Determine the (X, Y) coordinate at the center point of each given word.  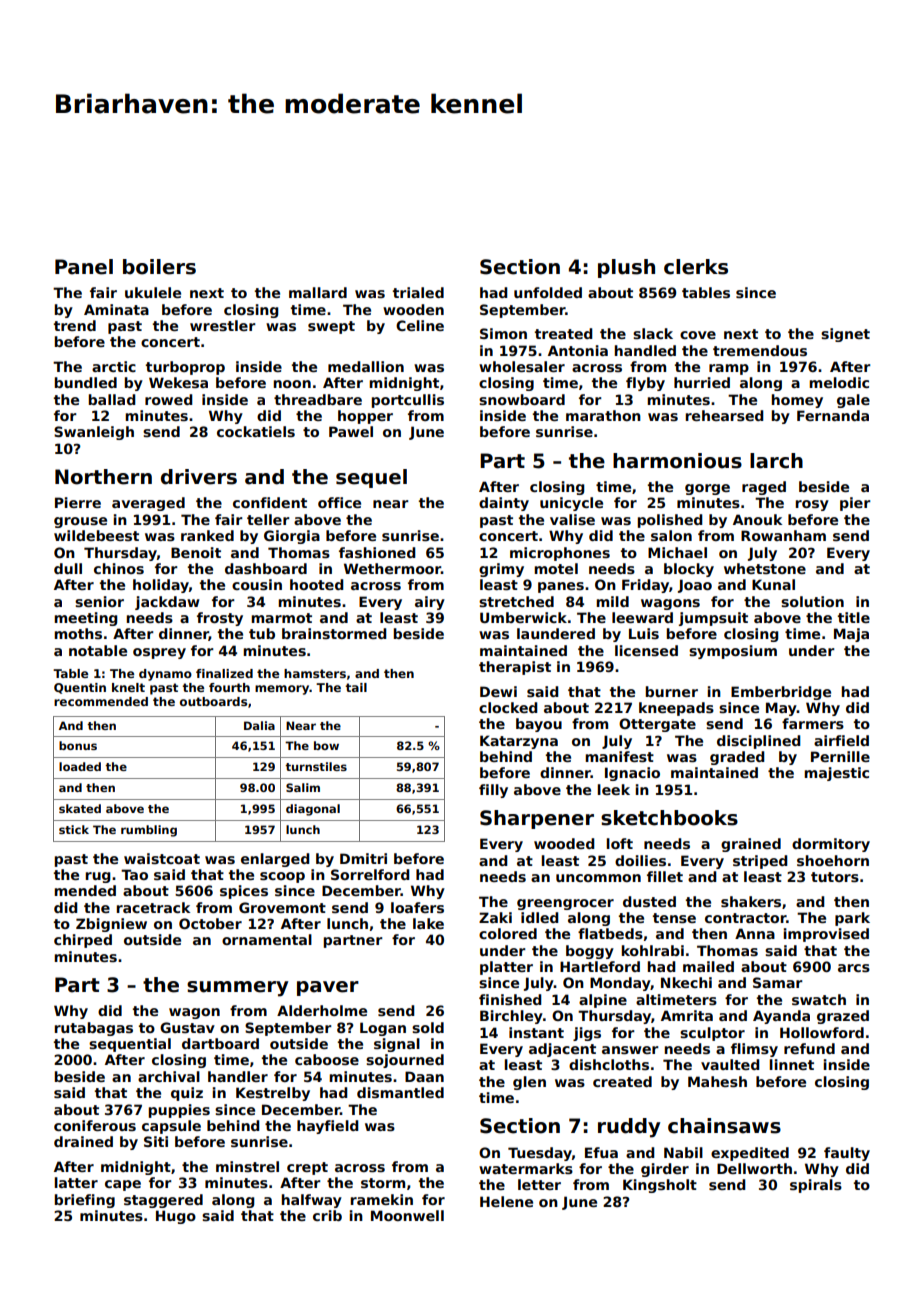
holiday (161, 586)
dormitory (831, 845)
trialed (418, 292)
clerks (696, 267)
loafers (417, 907)
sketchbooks (669, 818)
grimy (501, 570)
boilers (159, 267)
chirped (83, 941)
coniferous (95, 1125)
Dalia (259, 725)
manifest (619, 756)
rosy (812, 505)
